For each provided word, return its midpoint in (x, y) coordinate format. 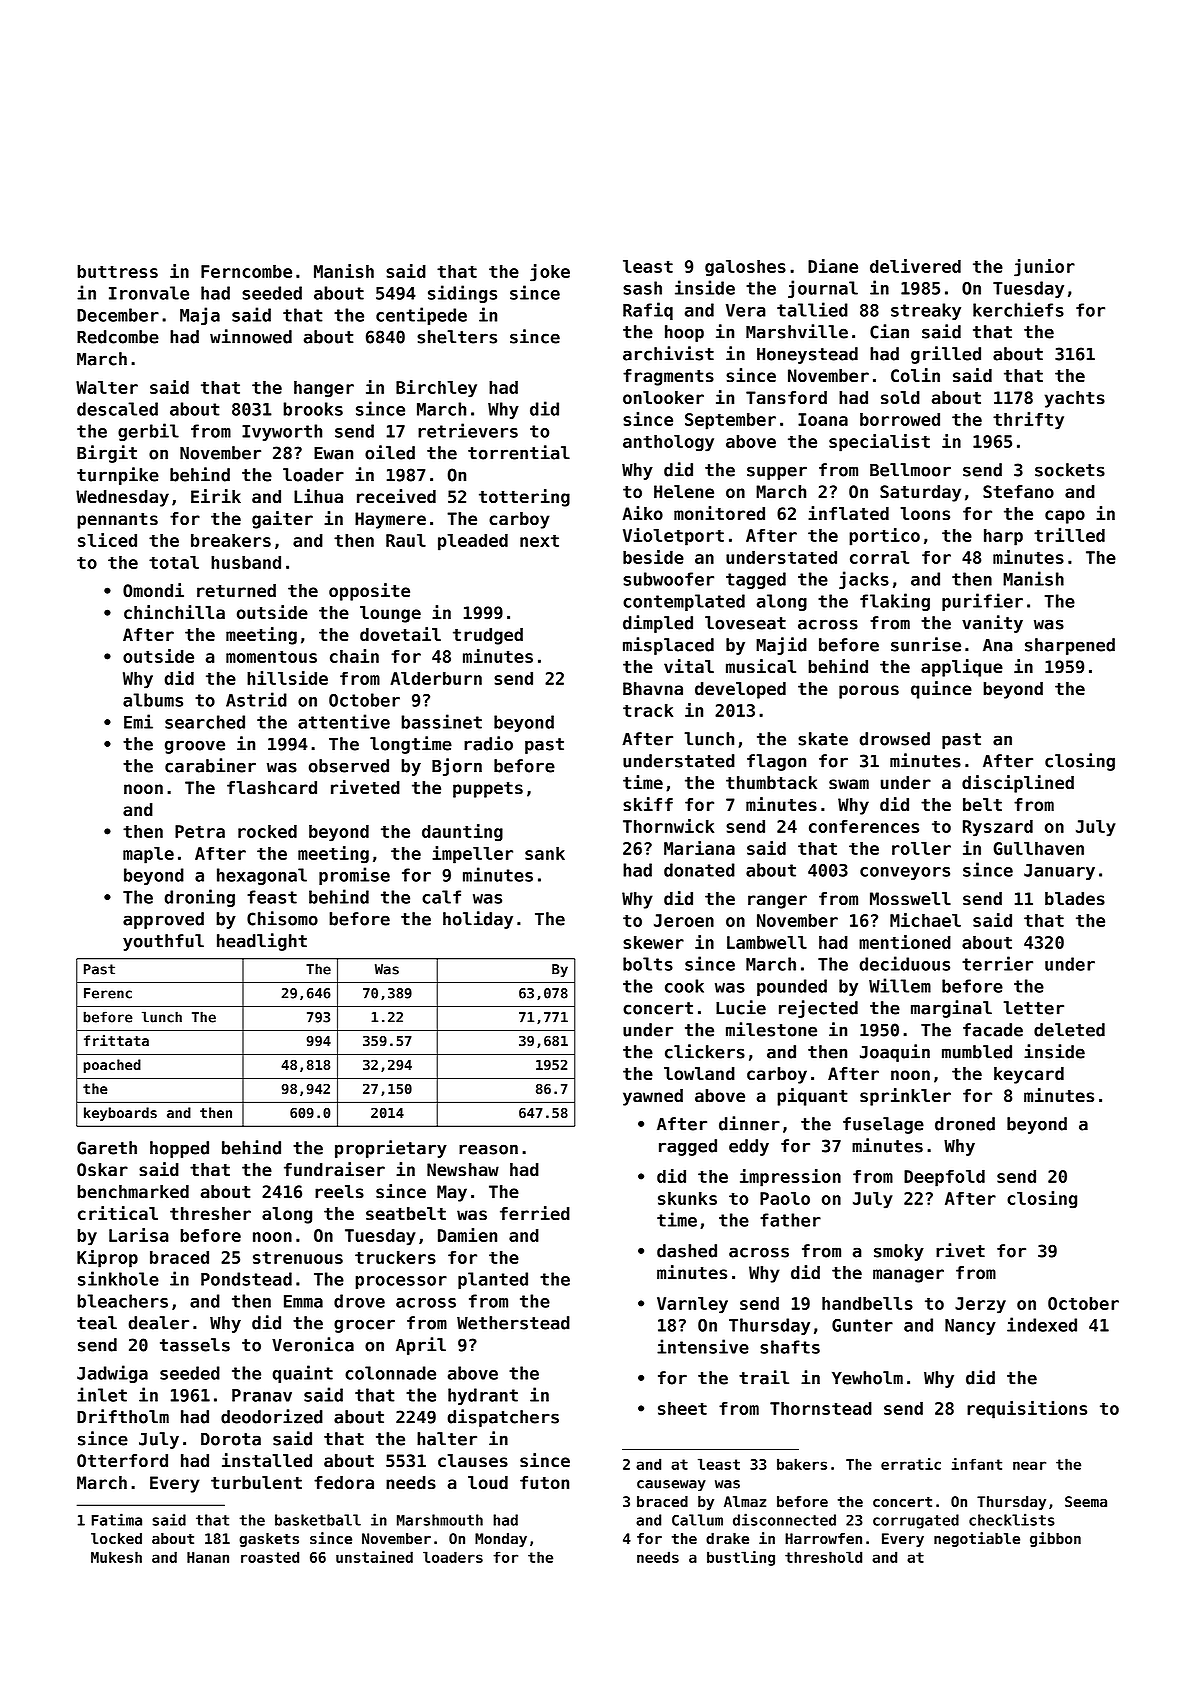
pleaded (473, 542)
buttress (117, 271)
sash (642, 288)
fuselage (883, 1125)
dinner (749, 1123)
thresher (210, 1213)
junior (1044, 268)
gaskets (269, 1540)
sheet (682, 1408)
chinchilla (174, 612)
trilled (1069, 535)
